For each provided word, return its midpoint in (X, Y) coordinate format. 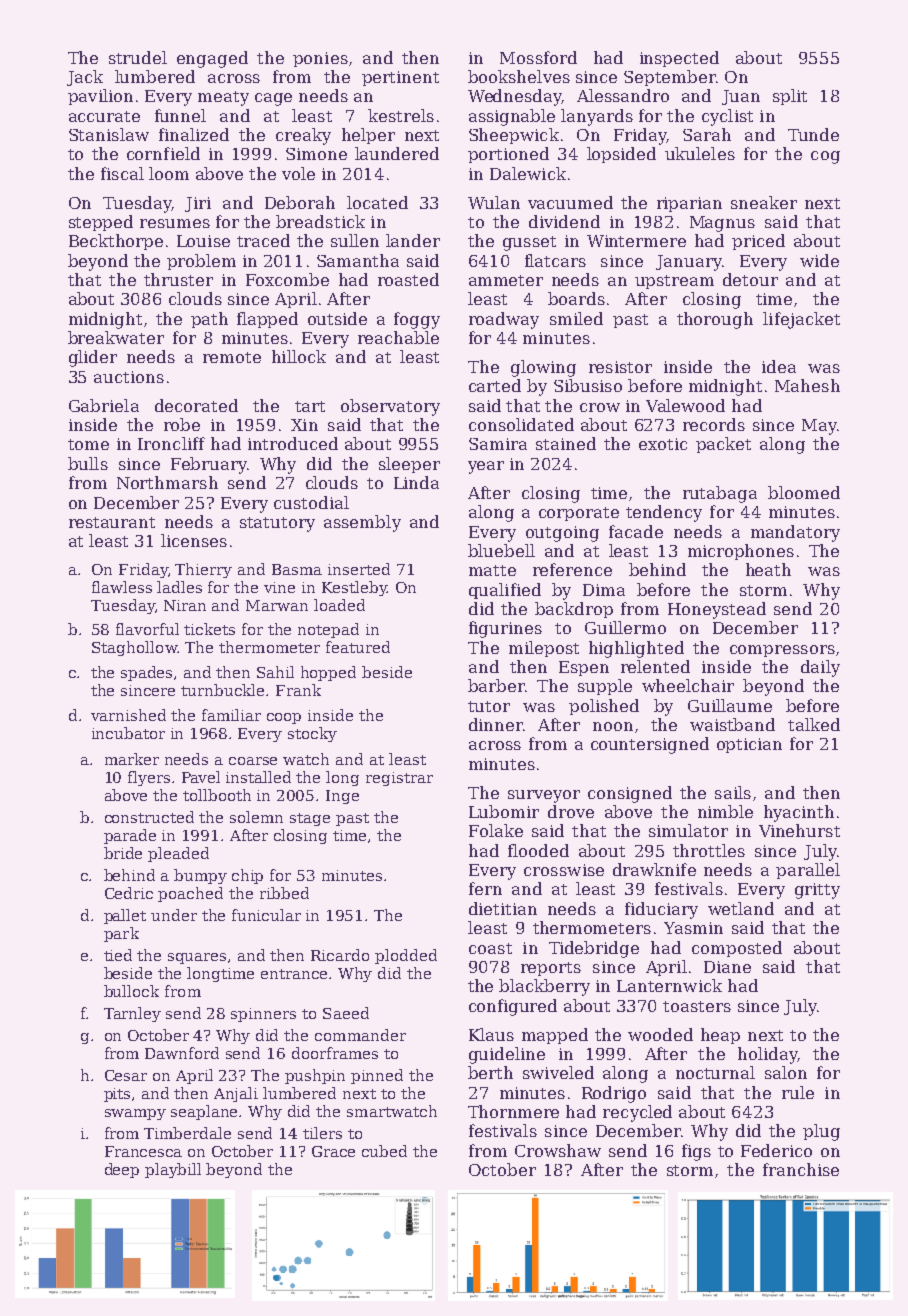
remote (232, 357)
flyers (149, 778)
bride (123, 853)
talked (814, 724)
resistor (620, 367)
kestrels (401, 115)
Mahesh (807, 385)
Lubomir (504, 811)
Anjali (236, 1094)
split (790, 97)
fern (485, 888)
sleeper (409, 465)
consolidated (521, 424)
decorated (196, 405)
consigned (630, 794)
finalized (194, 134)
